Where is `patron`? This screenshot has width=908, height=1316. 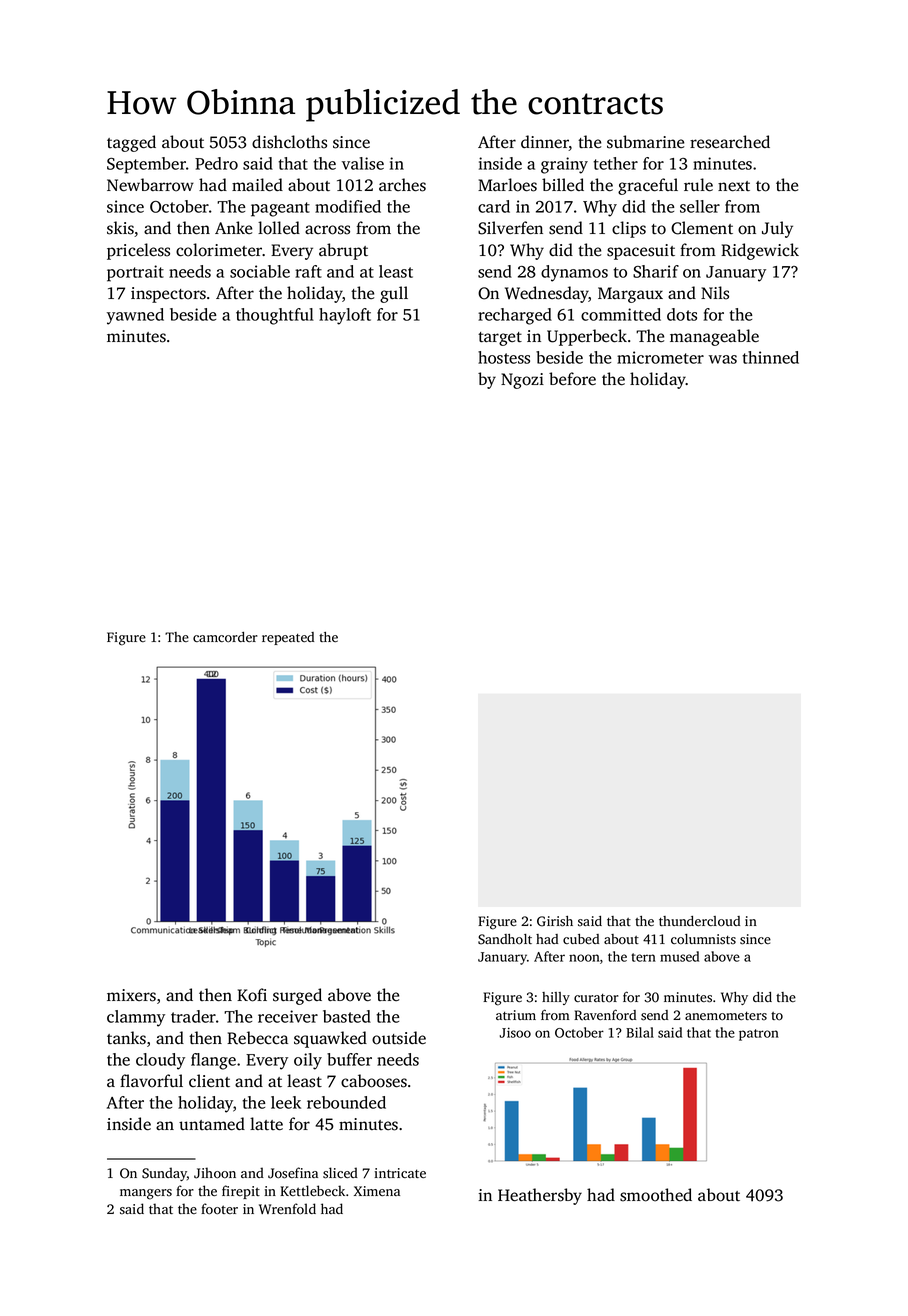
patron is located at coordinates (759, 1035).
